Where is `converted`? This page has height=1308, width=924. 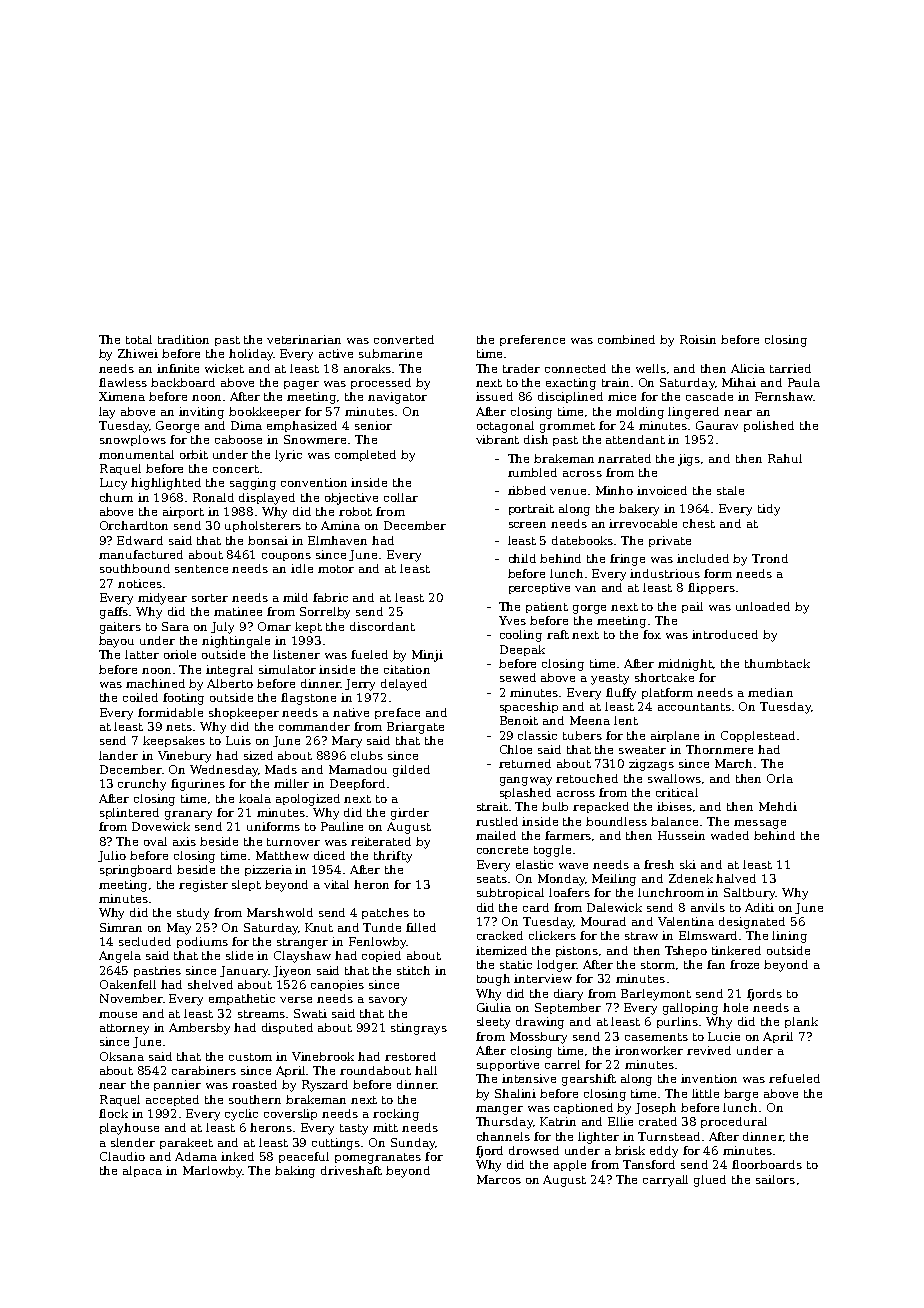 converted is located at coordinates (404, 339).
